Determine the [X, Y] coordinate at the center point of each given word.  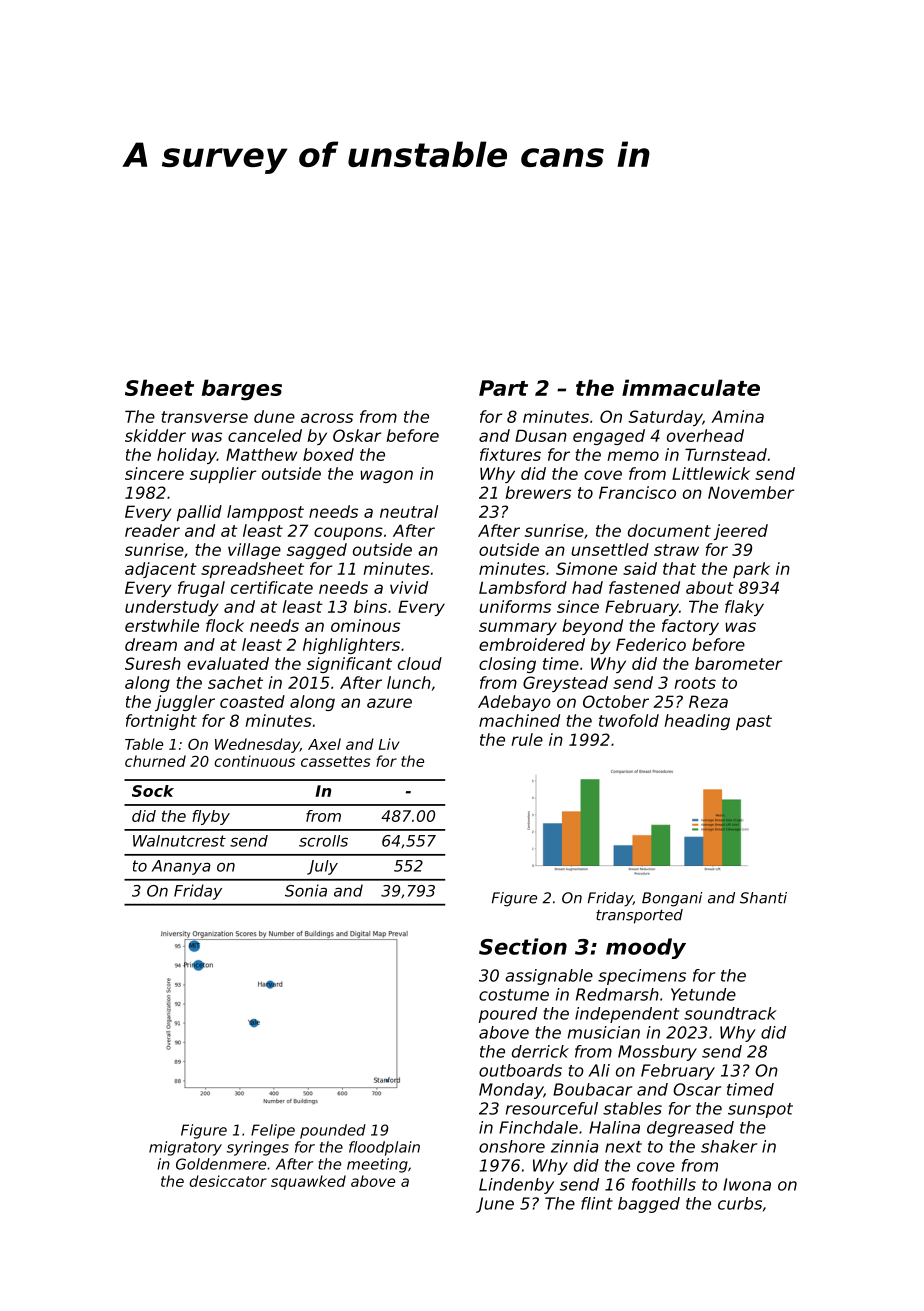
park [751, 570]
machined [519, 720]
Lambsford [523, 587]
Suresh [153, 663]
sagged [317, 551]
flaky [744, 608]
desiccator [228, 1181]
